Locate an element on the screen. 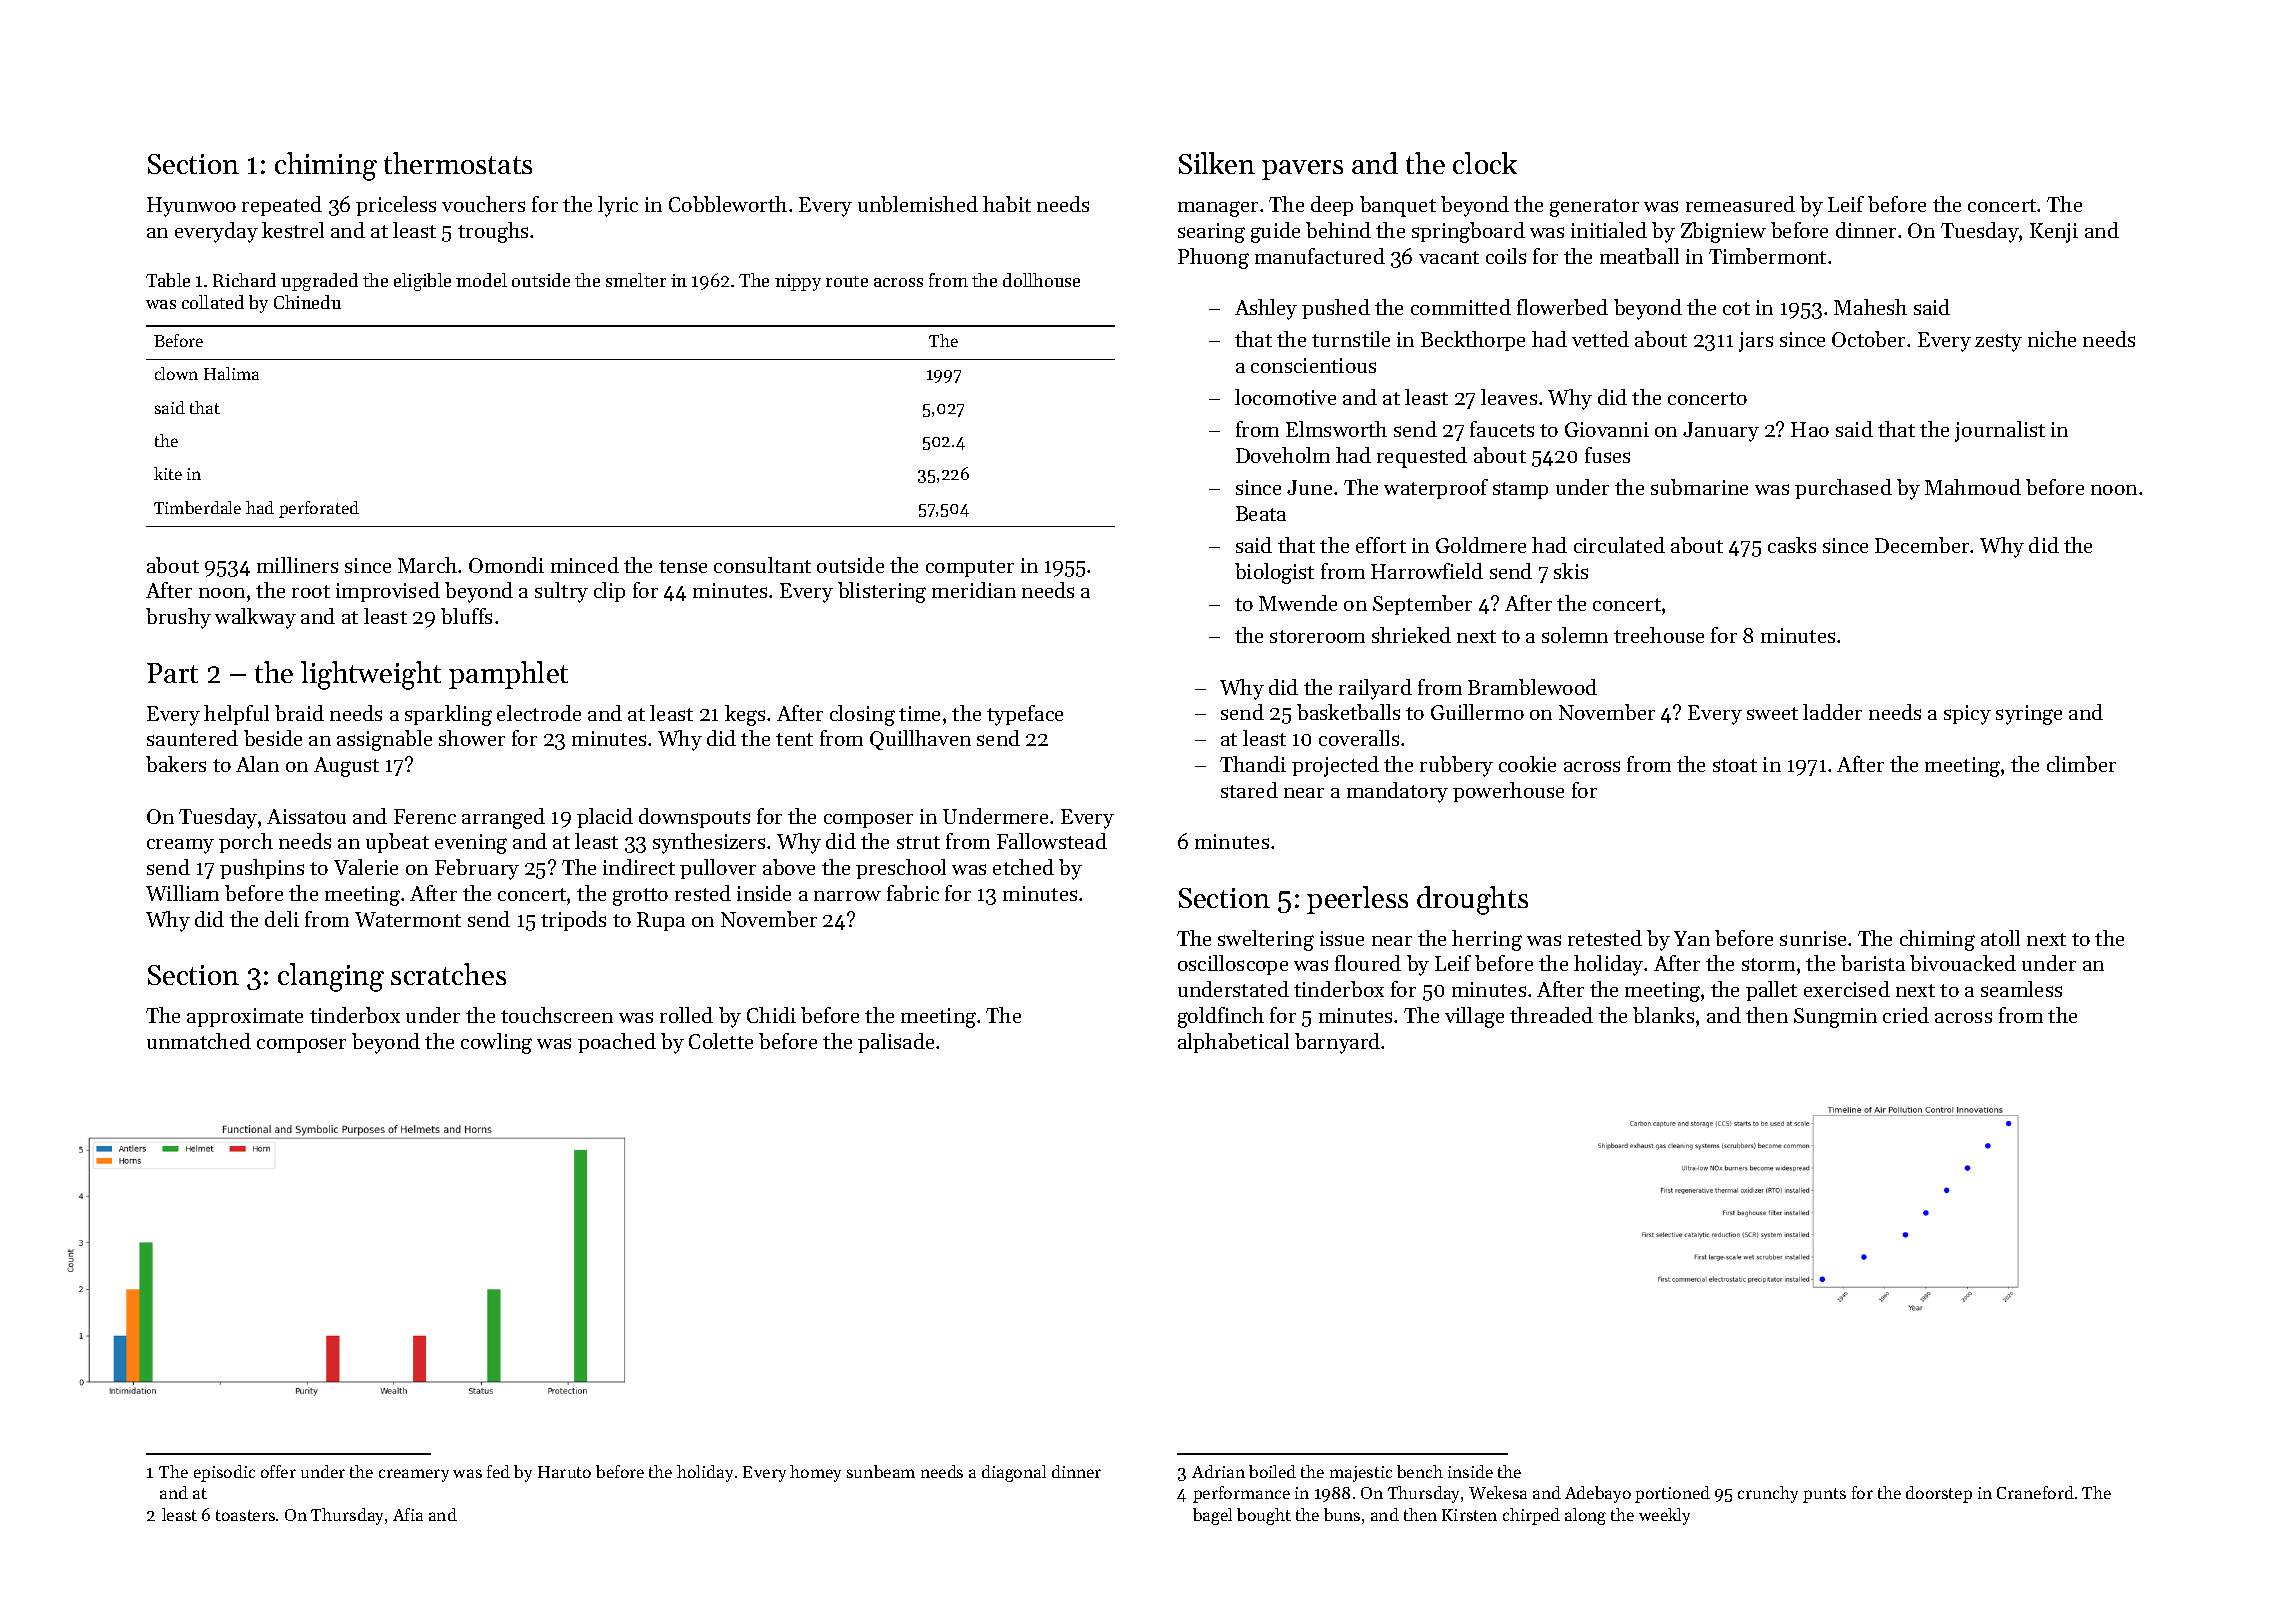 This screenshot has width=2292, height=1620. meridian is located at coordinates (974, 590).
